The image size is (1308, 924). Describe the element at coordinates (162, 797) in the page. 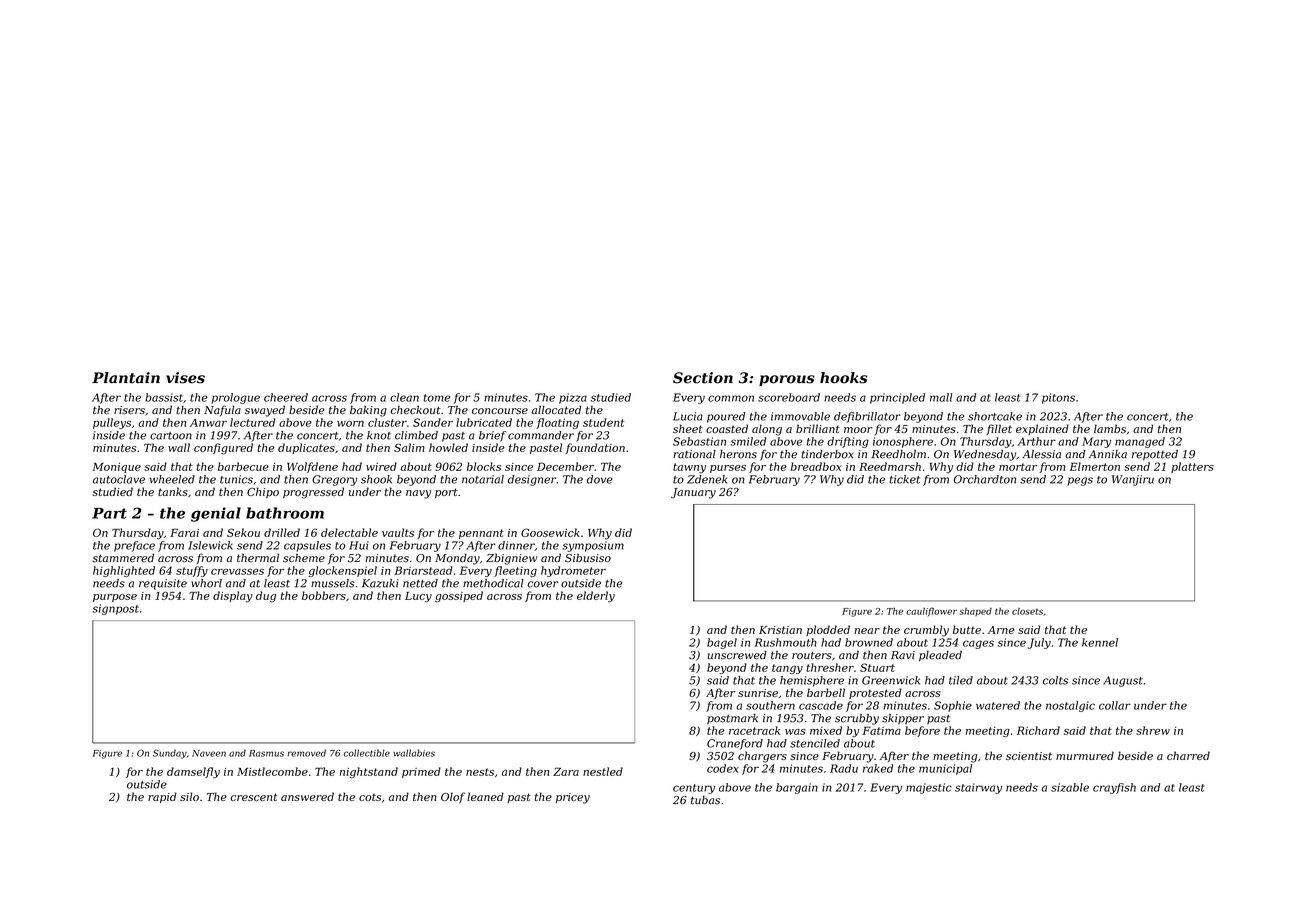

I see `rapid` at that location.
